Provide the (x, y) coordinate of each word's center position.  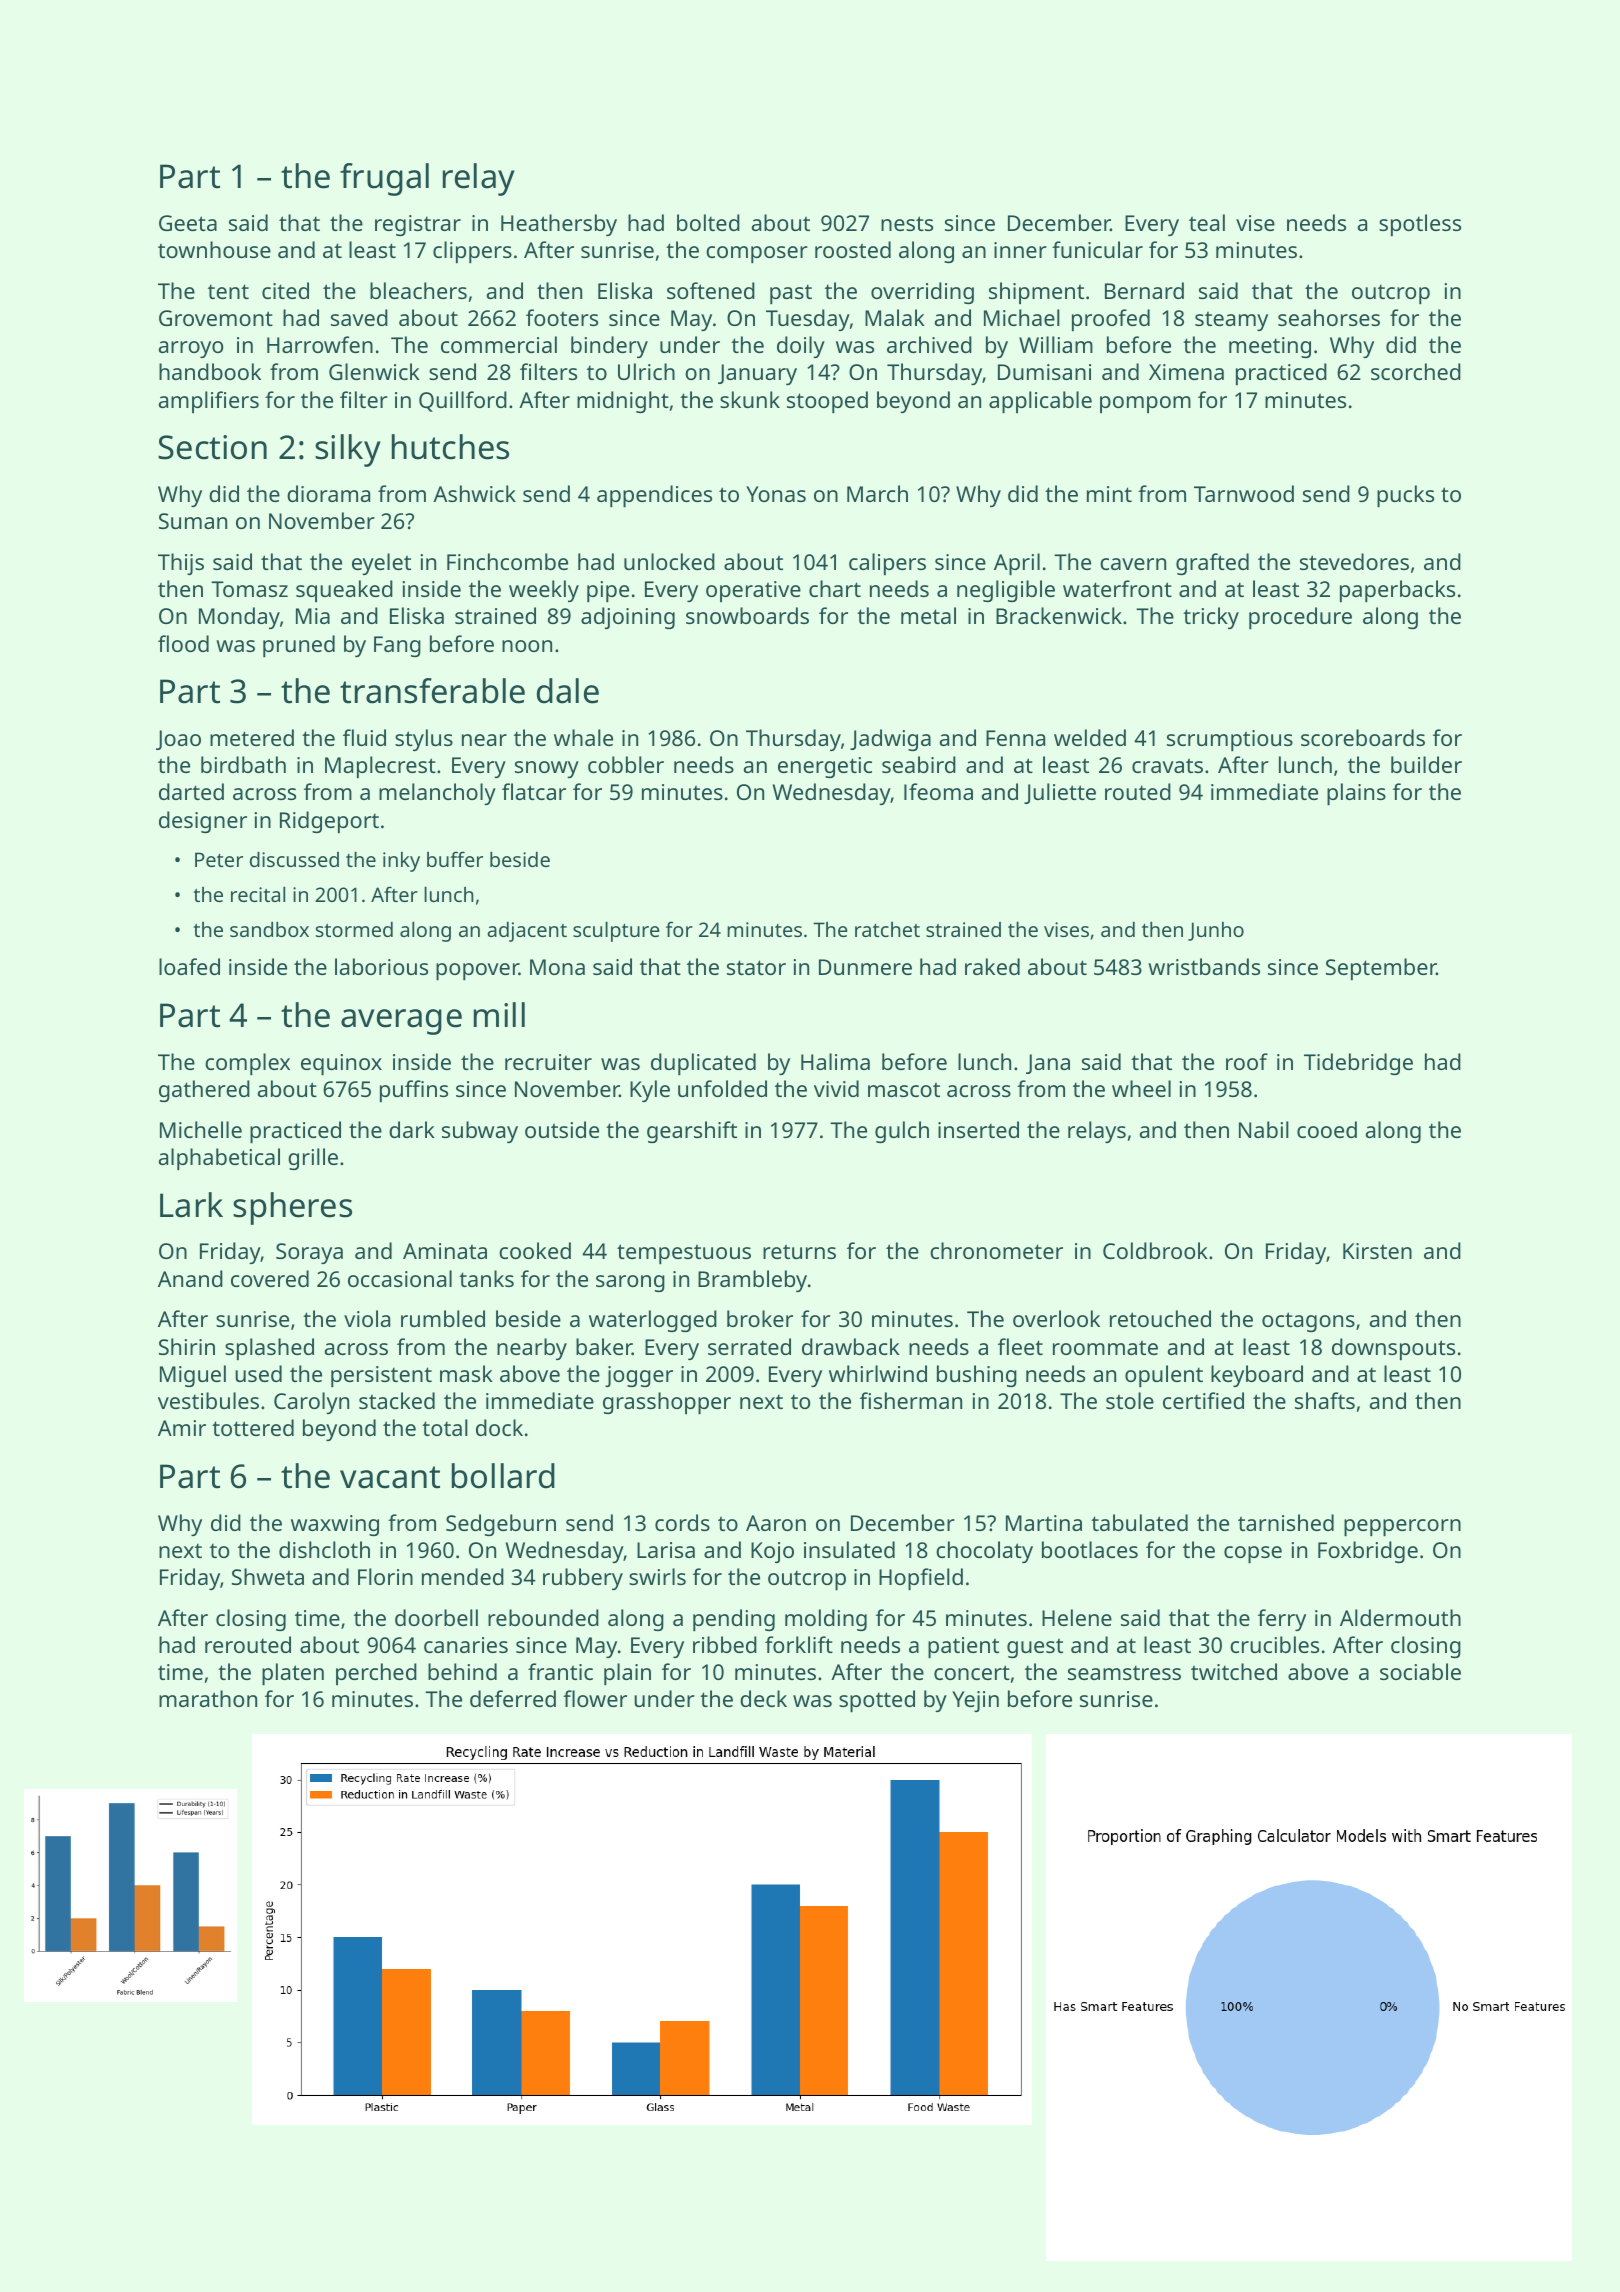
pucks (1405, 496)
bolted (708, 222)
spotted (877, 1701)
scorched (1416, 371)
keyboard (1257, 1376)
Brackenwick (1059, 615)
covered (270, 1278)
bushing (977, 1376)
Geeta (188, 223)
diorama (328, 493)
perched (376, 1674)
